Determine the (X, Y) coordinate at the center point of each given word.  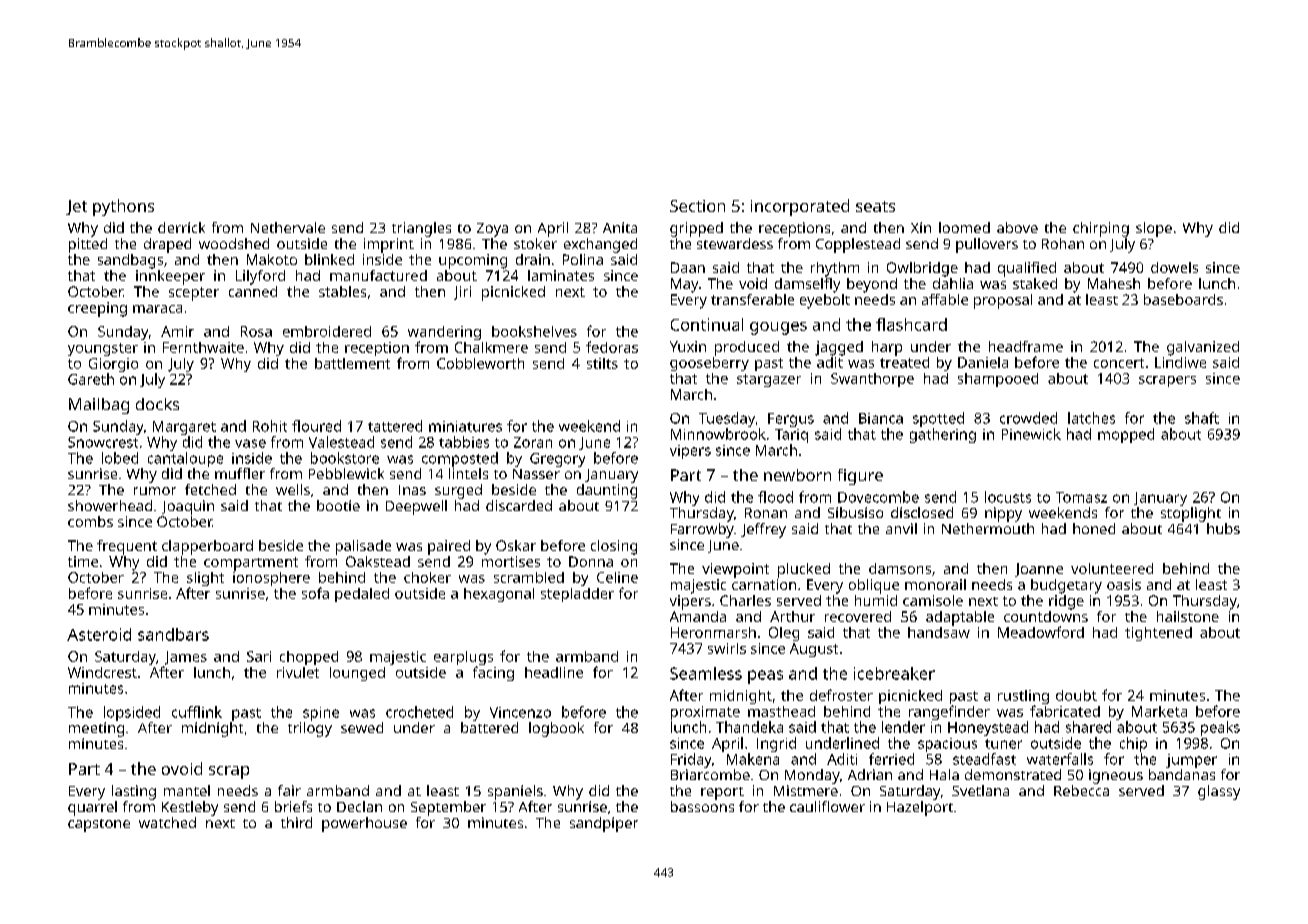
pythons (123, 207)
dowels (1174, 267)
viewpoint (735, 570)
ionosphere (271, 579)
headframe (1026, 346)
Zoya (492, 230)
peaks (1220, 728)
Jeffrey (763, 530)
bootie (338, 505)
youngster (103, 349)
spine (321, 714)
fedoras (612, 347)
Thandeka (749, 727)
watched (167, 822)
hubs (1223, 528)
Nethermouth (988, 528)
